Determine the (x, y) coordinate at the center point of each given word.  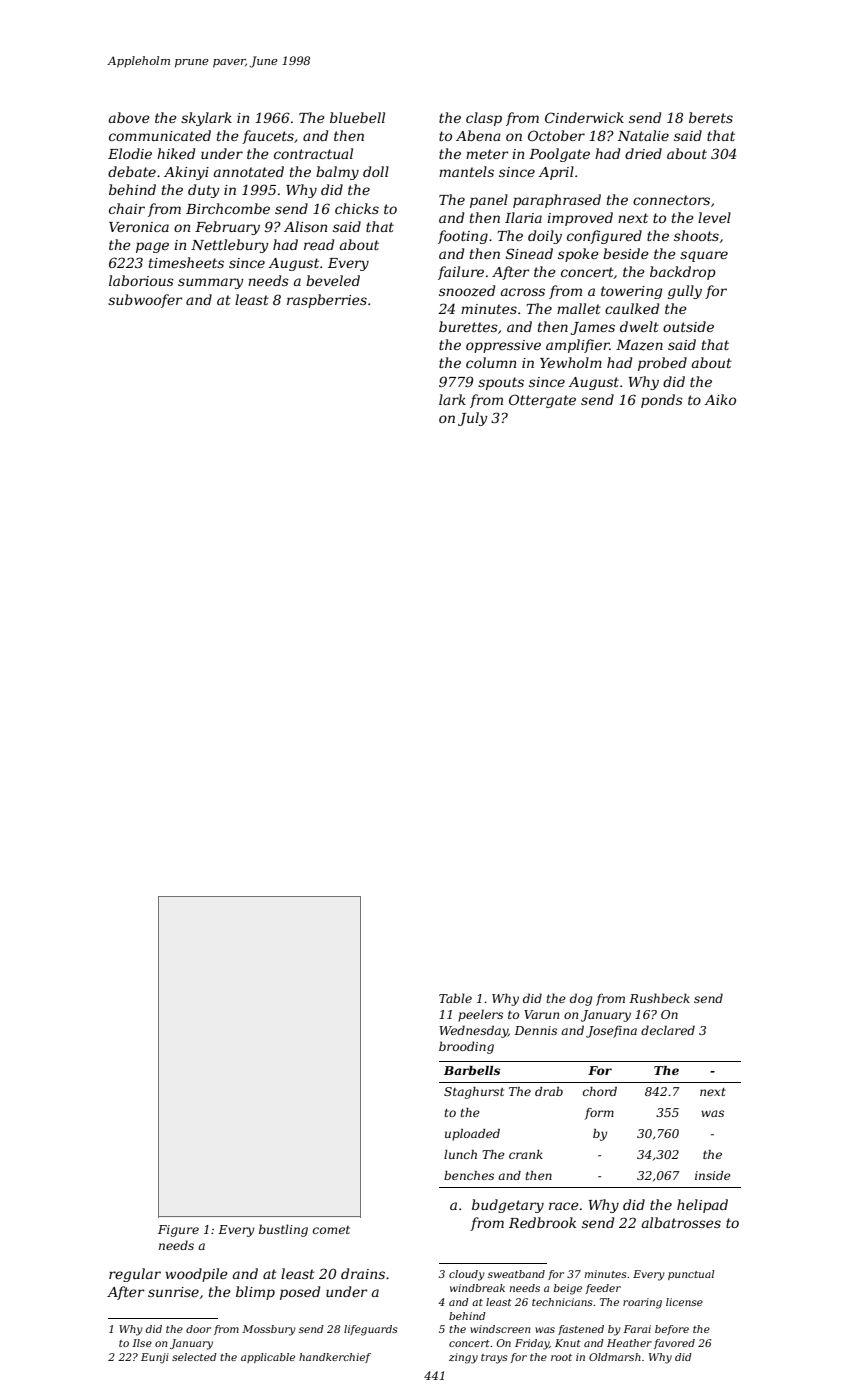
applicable (268, 1358)
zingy (463, 1358)
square (704, 256)
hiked (176, 153)
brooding (466, 1047)
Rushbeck (659, 998)
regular (135, 1275)
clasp (484, 119)
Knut (568, 1343)
